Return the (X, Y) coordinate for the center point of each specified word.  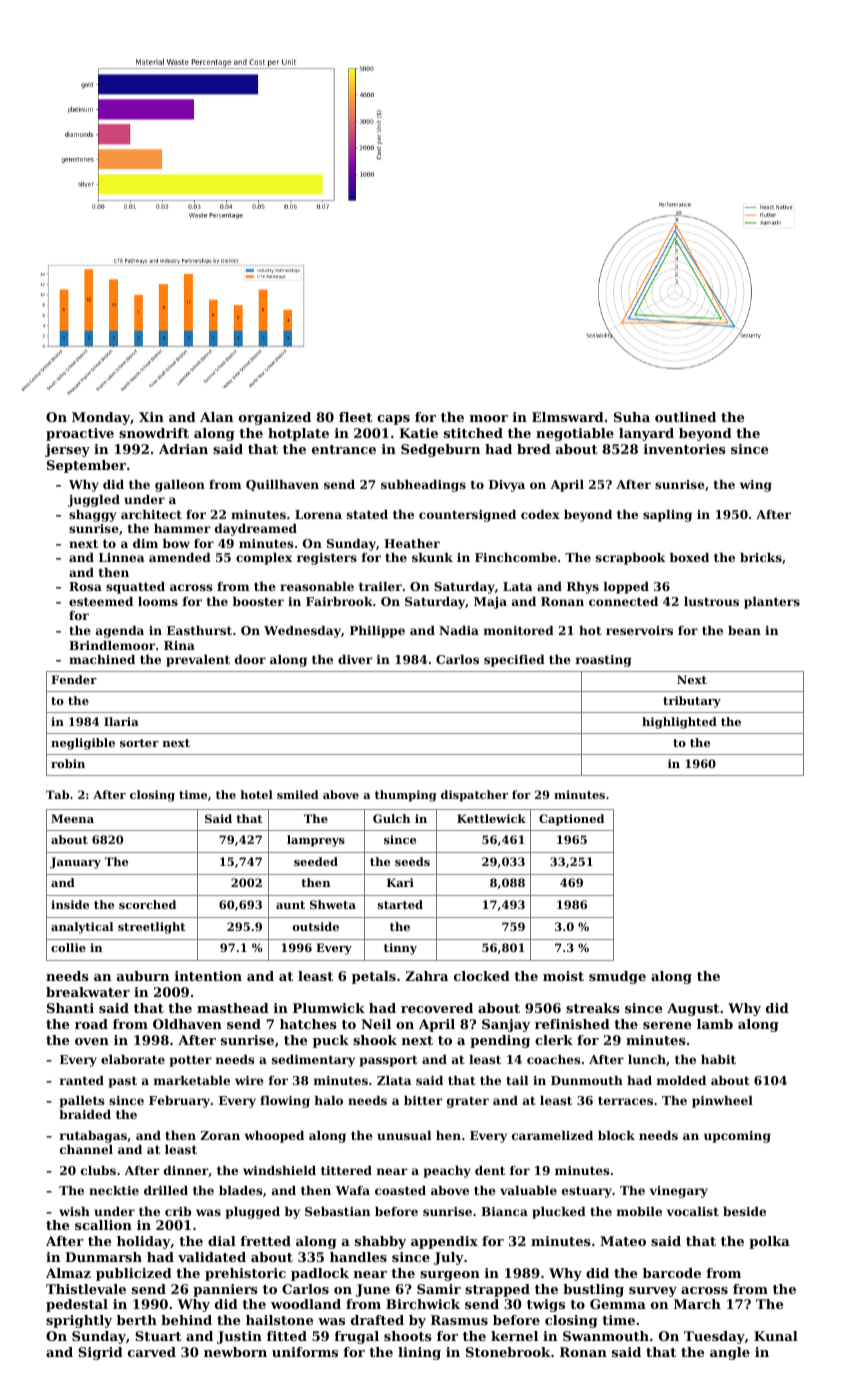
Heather (412, 543)
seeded (316, 861)
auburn (143, 976)
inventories (685, 449)
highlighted (679, 723)
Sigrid (100, 1353)
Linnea (121, 557)
